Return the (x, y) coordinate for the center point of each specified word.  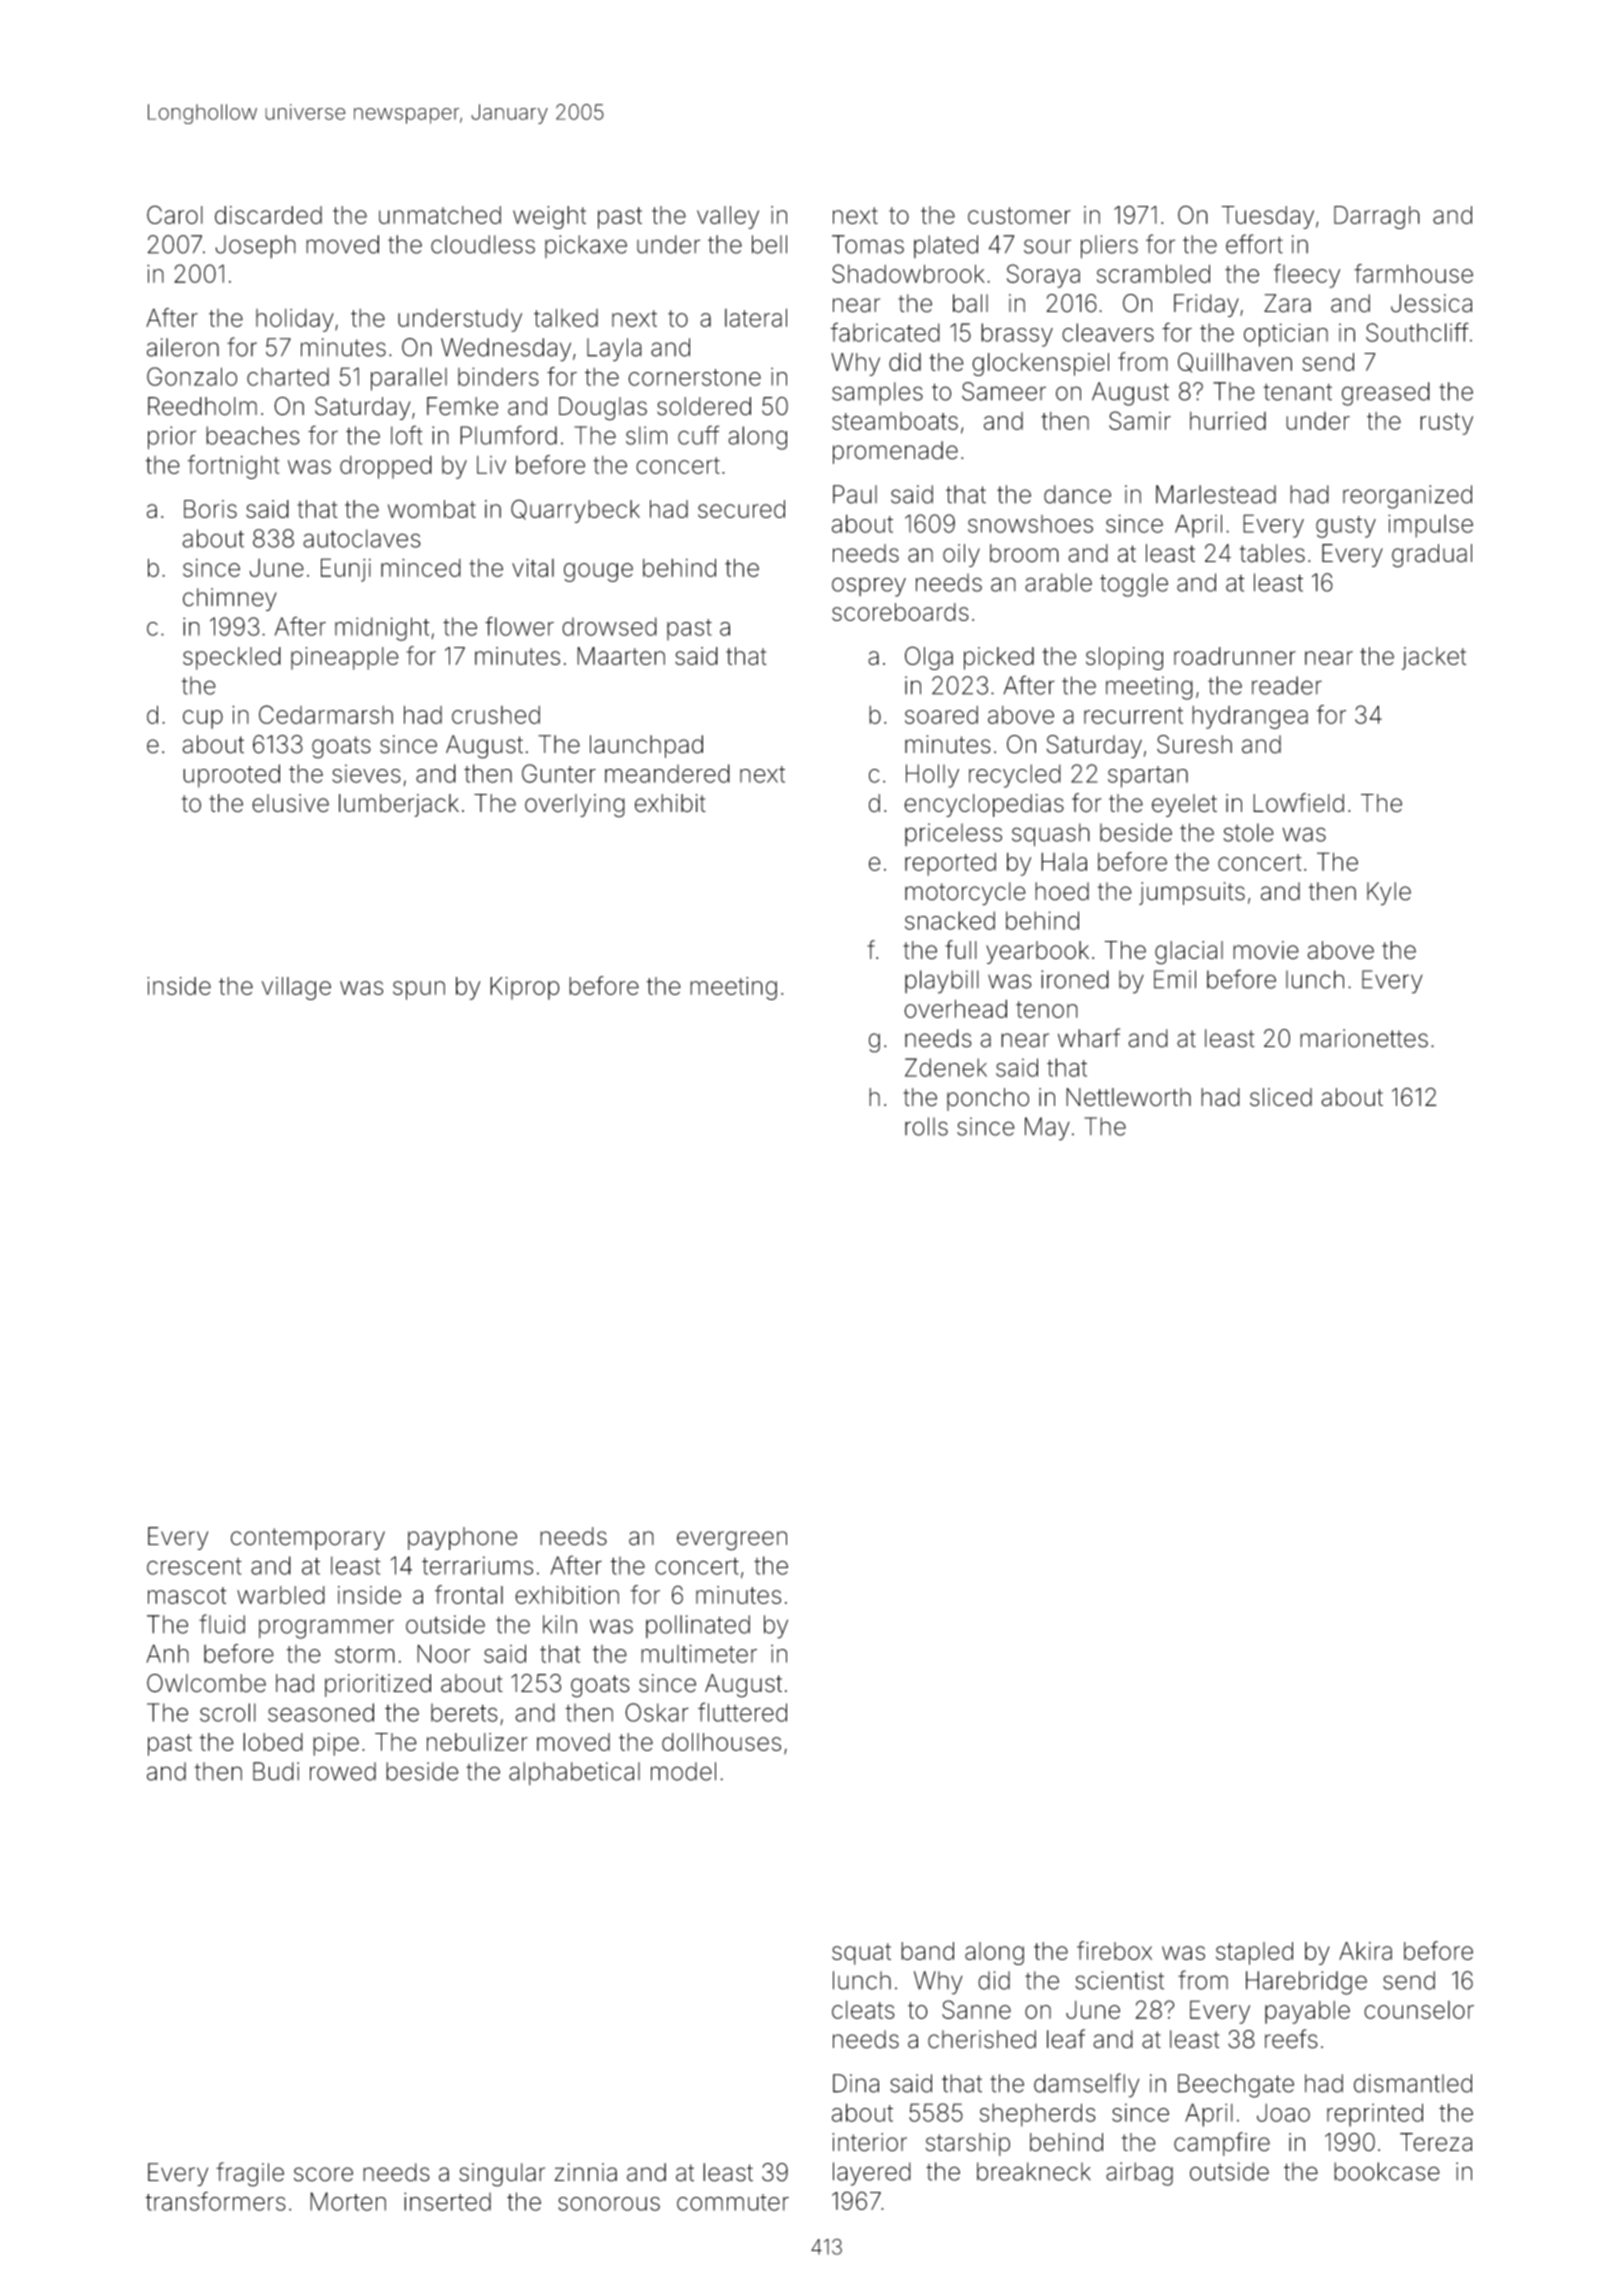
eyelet (1184, 805)
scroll (228, 1712)
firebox (1114, 1950)
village (296, 988)
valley (728, 217)
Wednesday (506, 350)
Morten (348, 2201)
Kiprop (525, 988)
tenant (1298, 392)
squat (861, 1954)
